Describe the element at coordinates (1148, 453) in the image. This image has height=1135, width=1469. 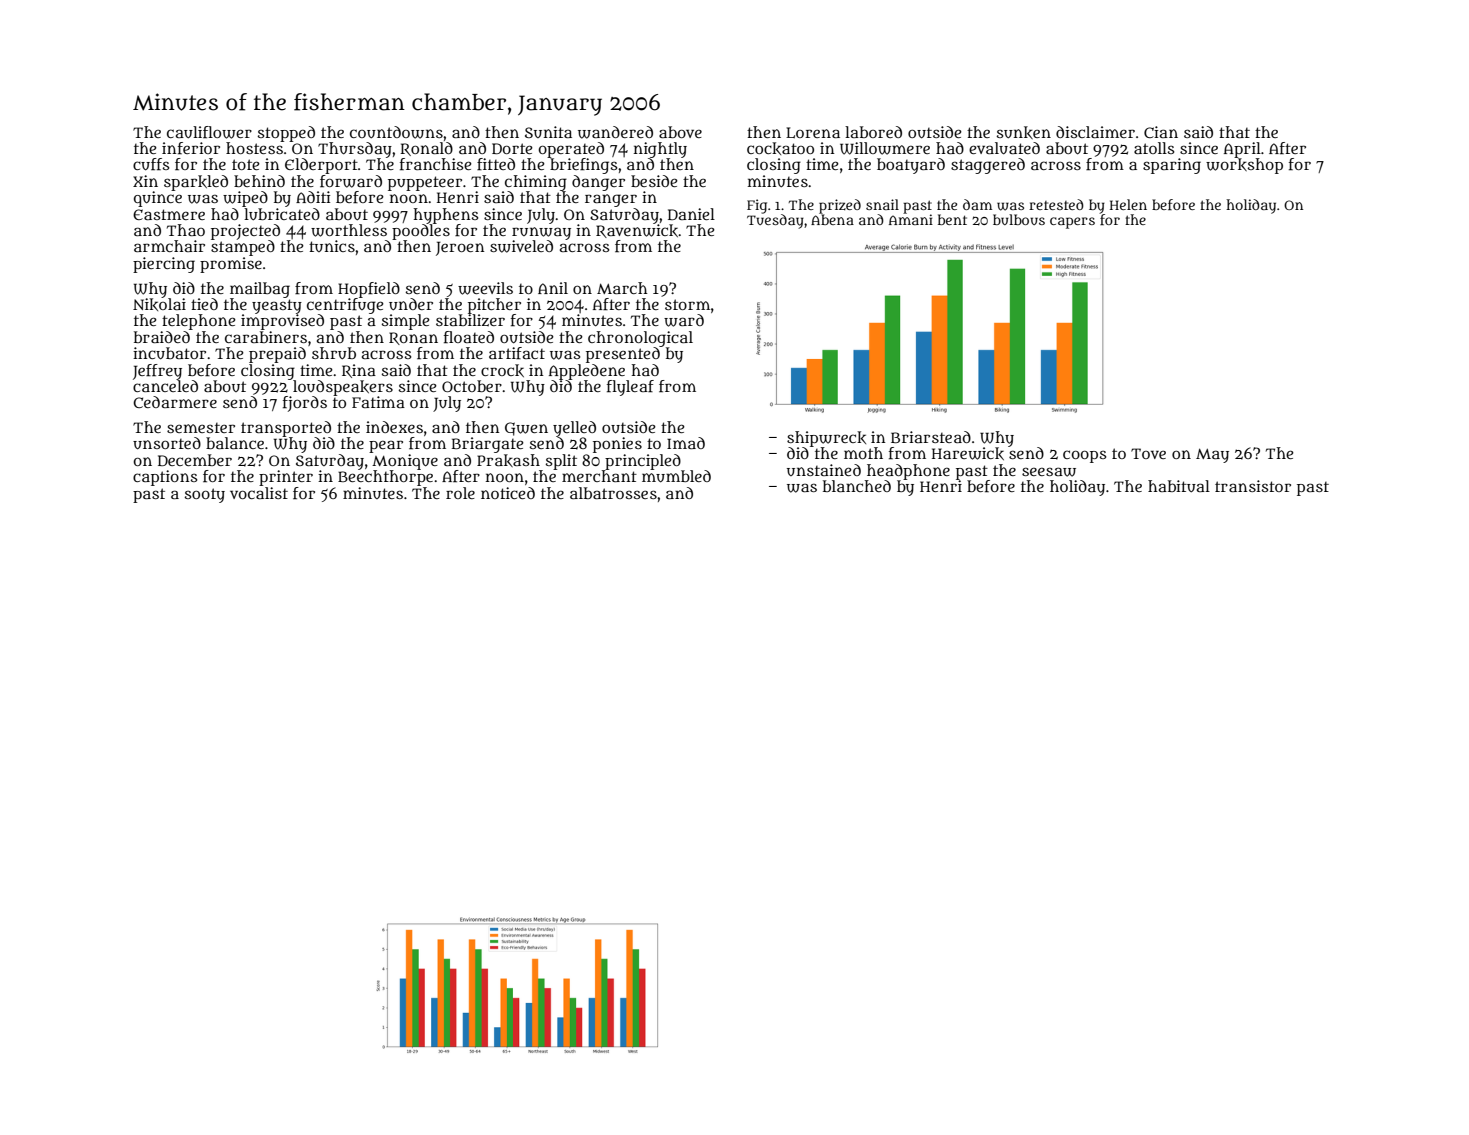
I see `Tove` at that location.
